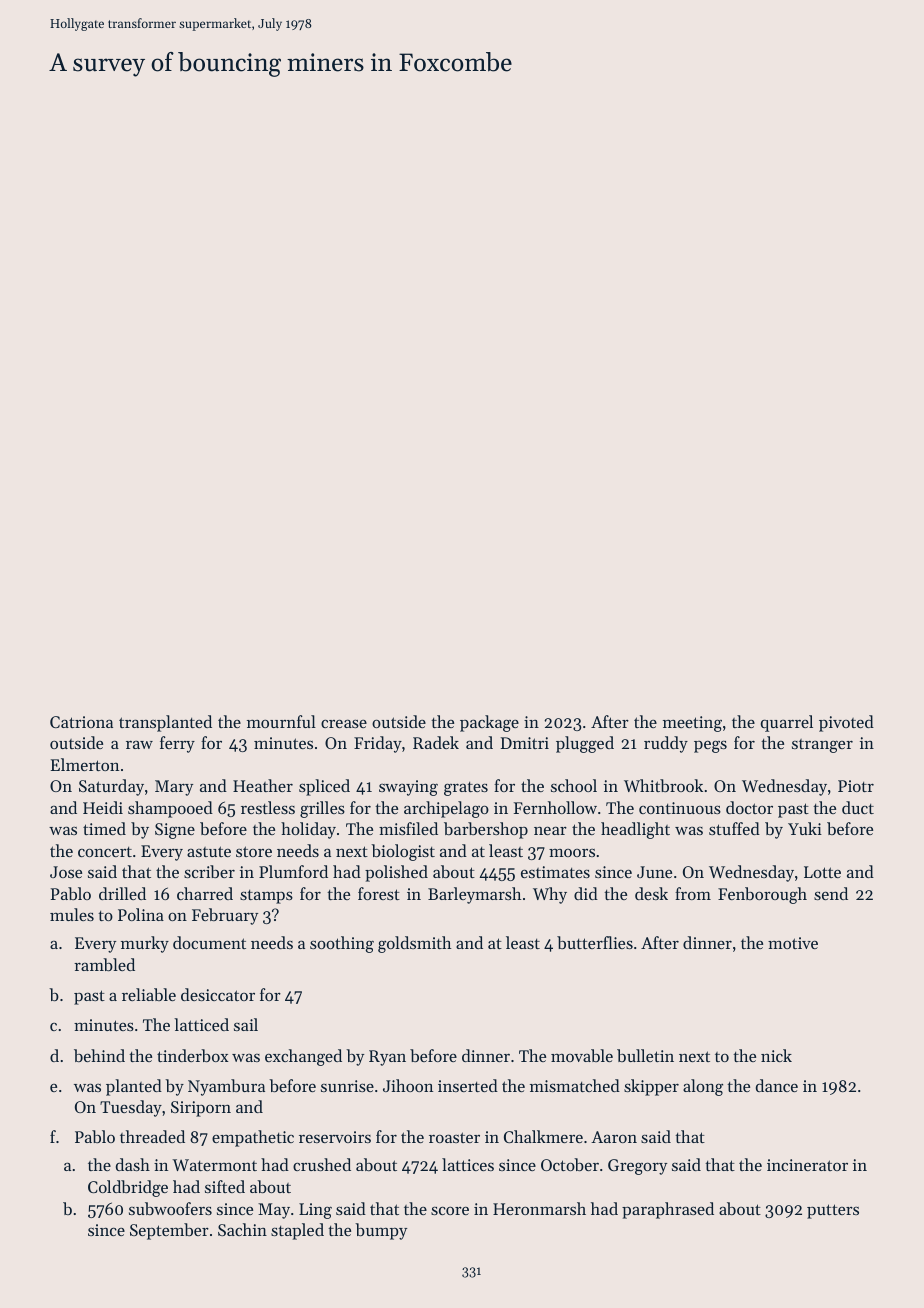  I want to click on Ling, so click(315, 1211).
